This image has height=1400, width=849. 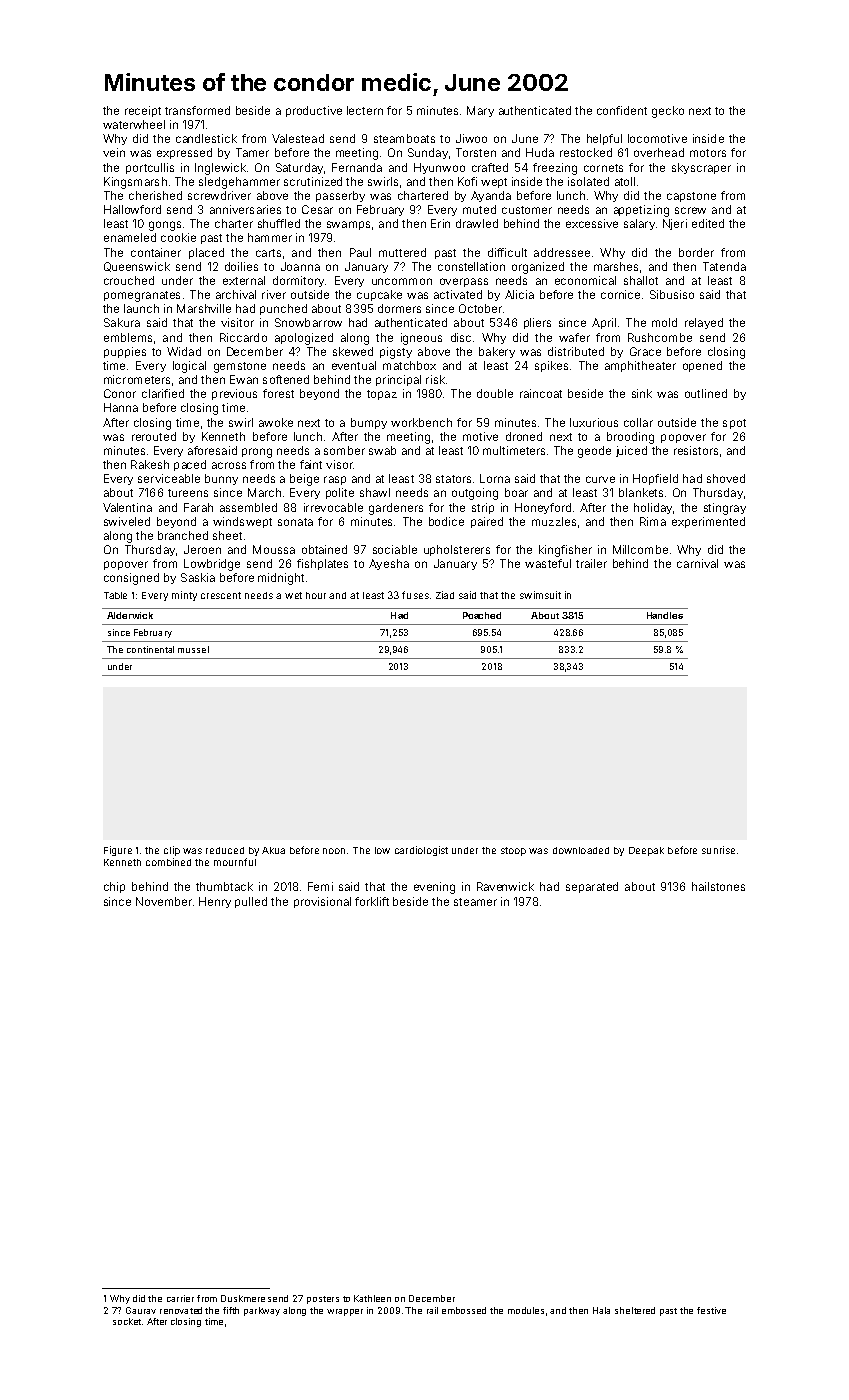 What do you see at coordinates (180, 1298) in the image?
I see `carrier` at bounding box center [180, 1298].
